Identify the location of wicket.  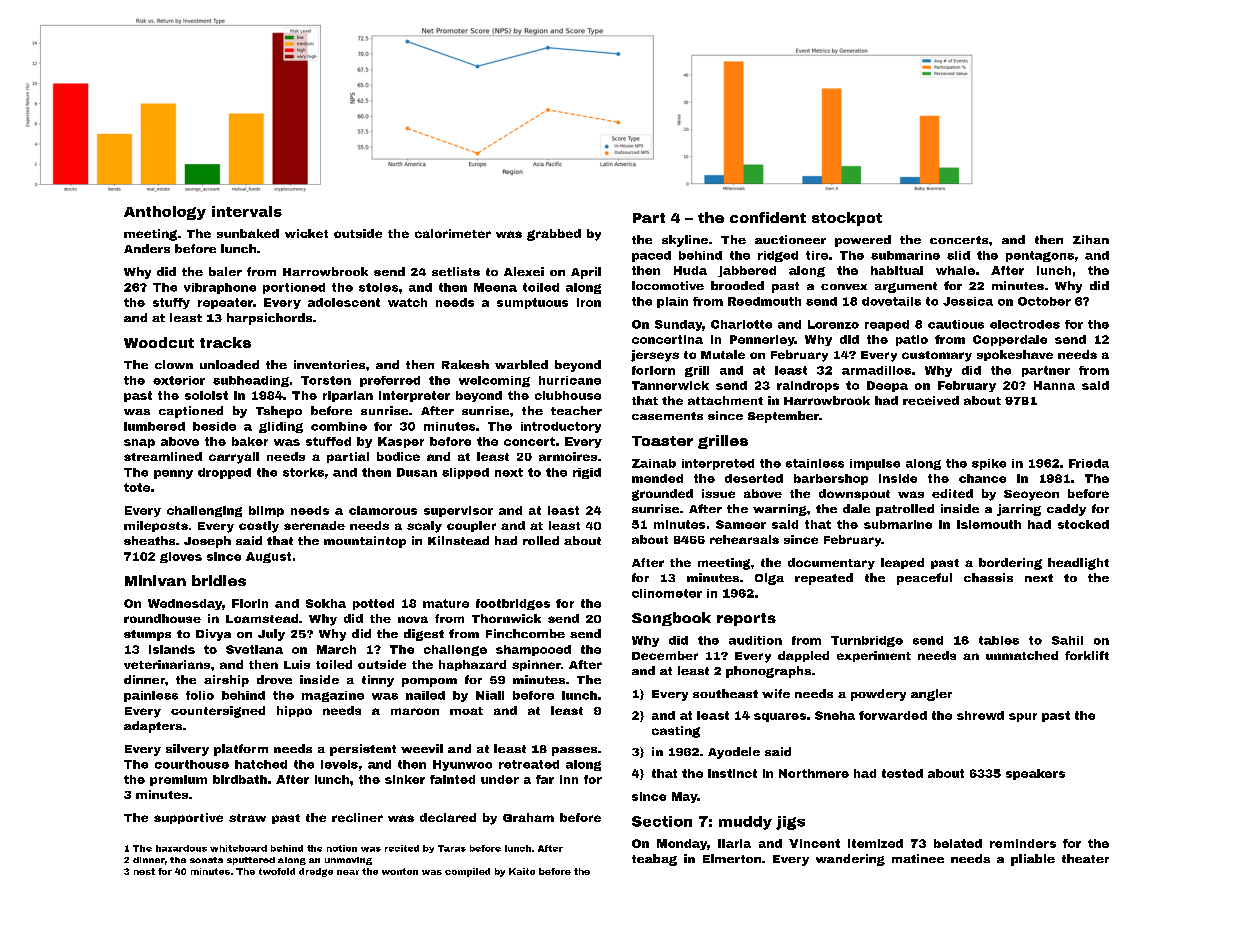
(306, 233).
